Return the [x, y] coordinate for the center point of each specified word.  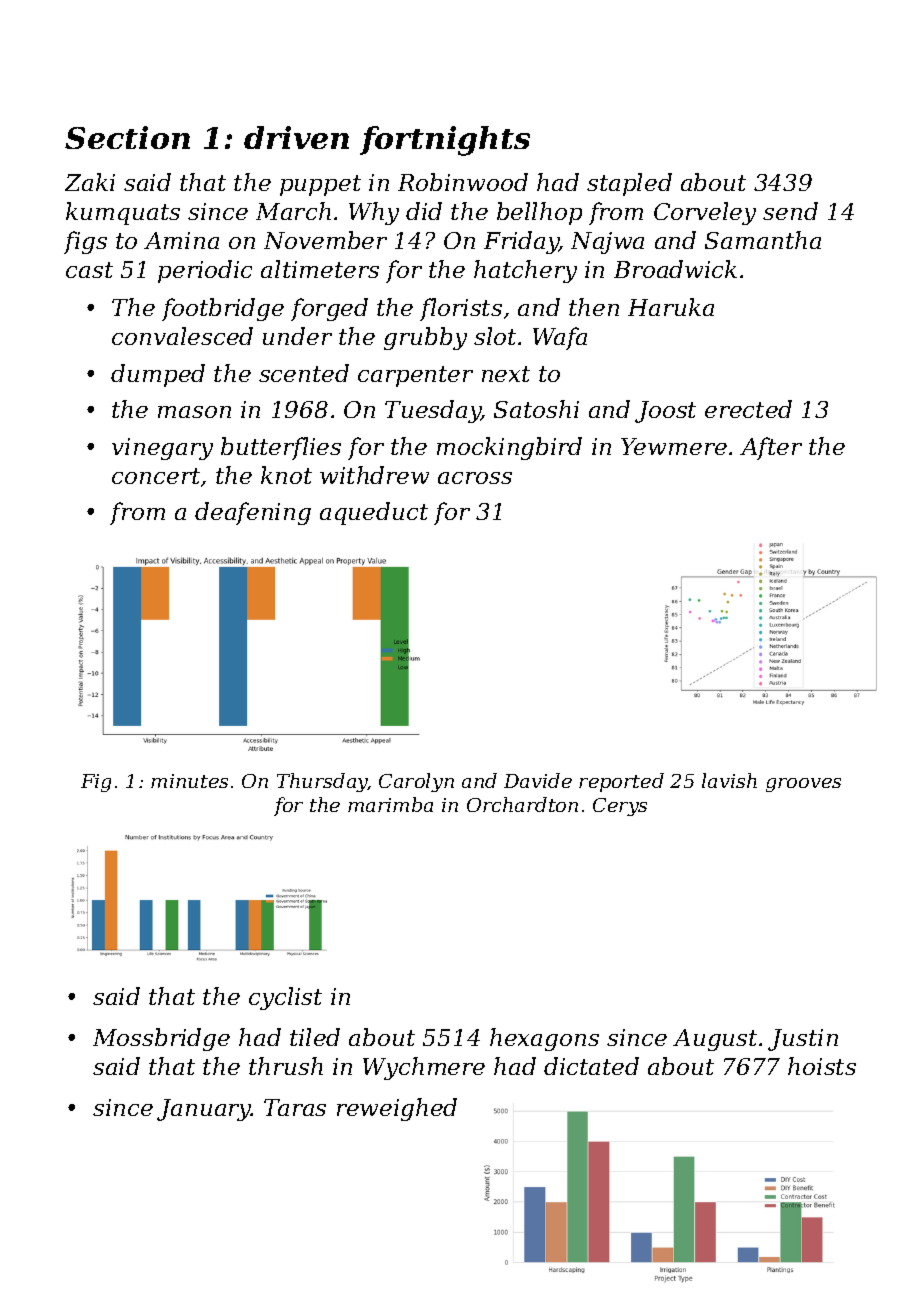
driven [296, 137]
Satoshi [536, 409]
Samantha [763, 240]
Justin [803, 1040]
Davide [538, 780]
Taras [295, 1107]
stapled [629, 184]
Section [127, 137]
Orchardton [522, 804]
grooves [803, 785]
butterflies [281, 448]
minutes [189, 781]
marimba [390, 804]
